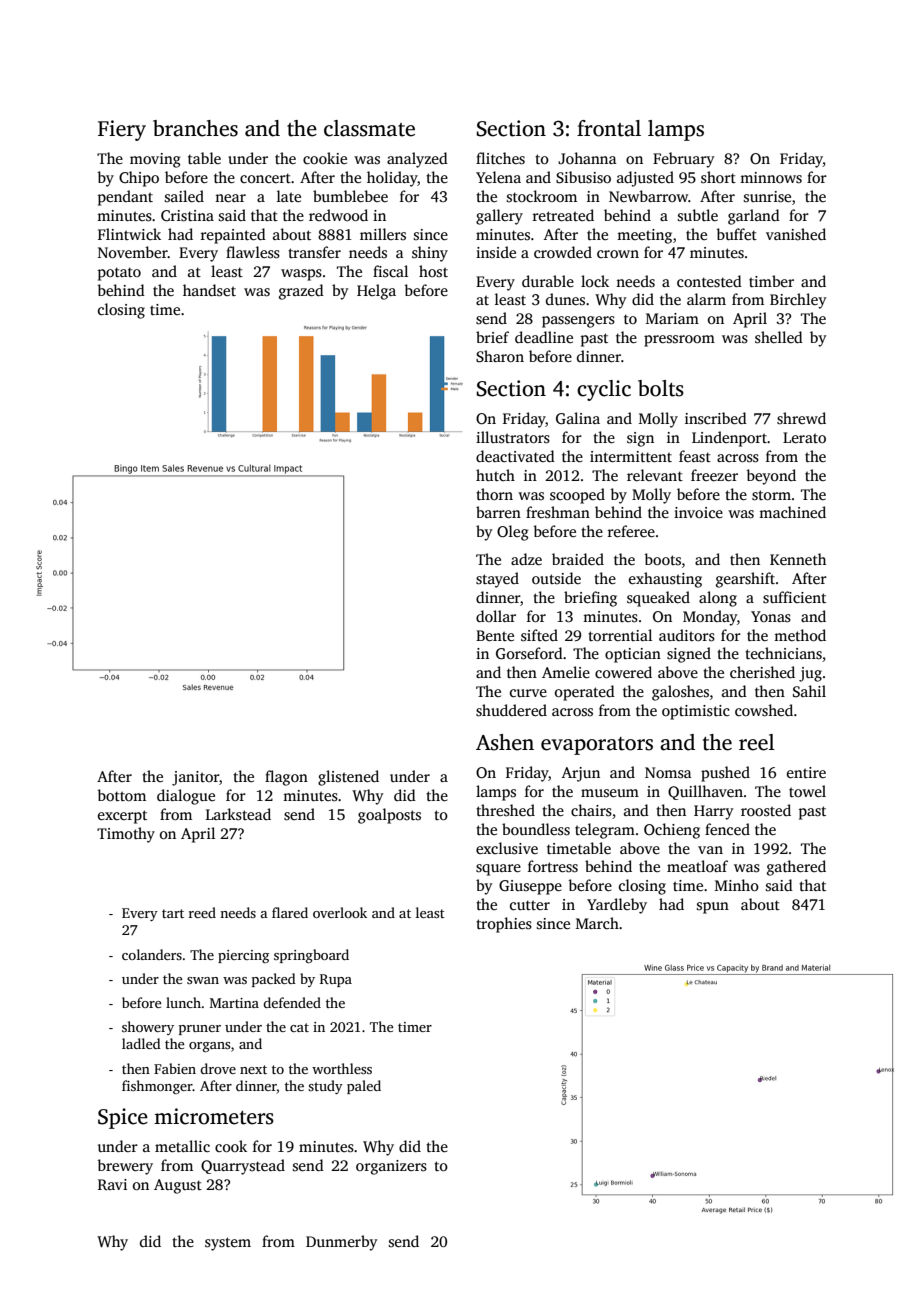  What do you see at coordinates (173, 913) in the image?
I see `tart` at bounding box center [173, 913].
